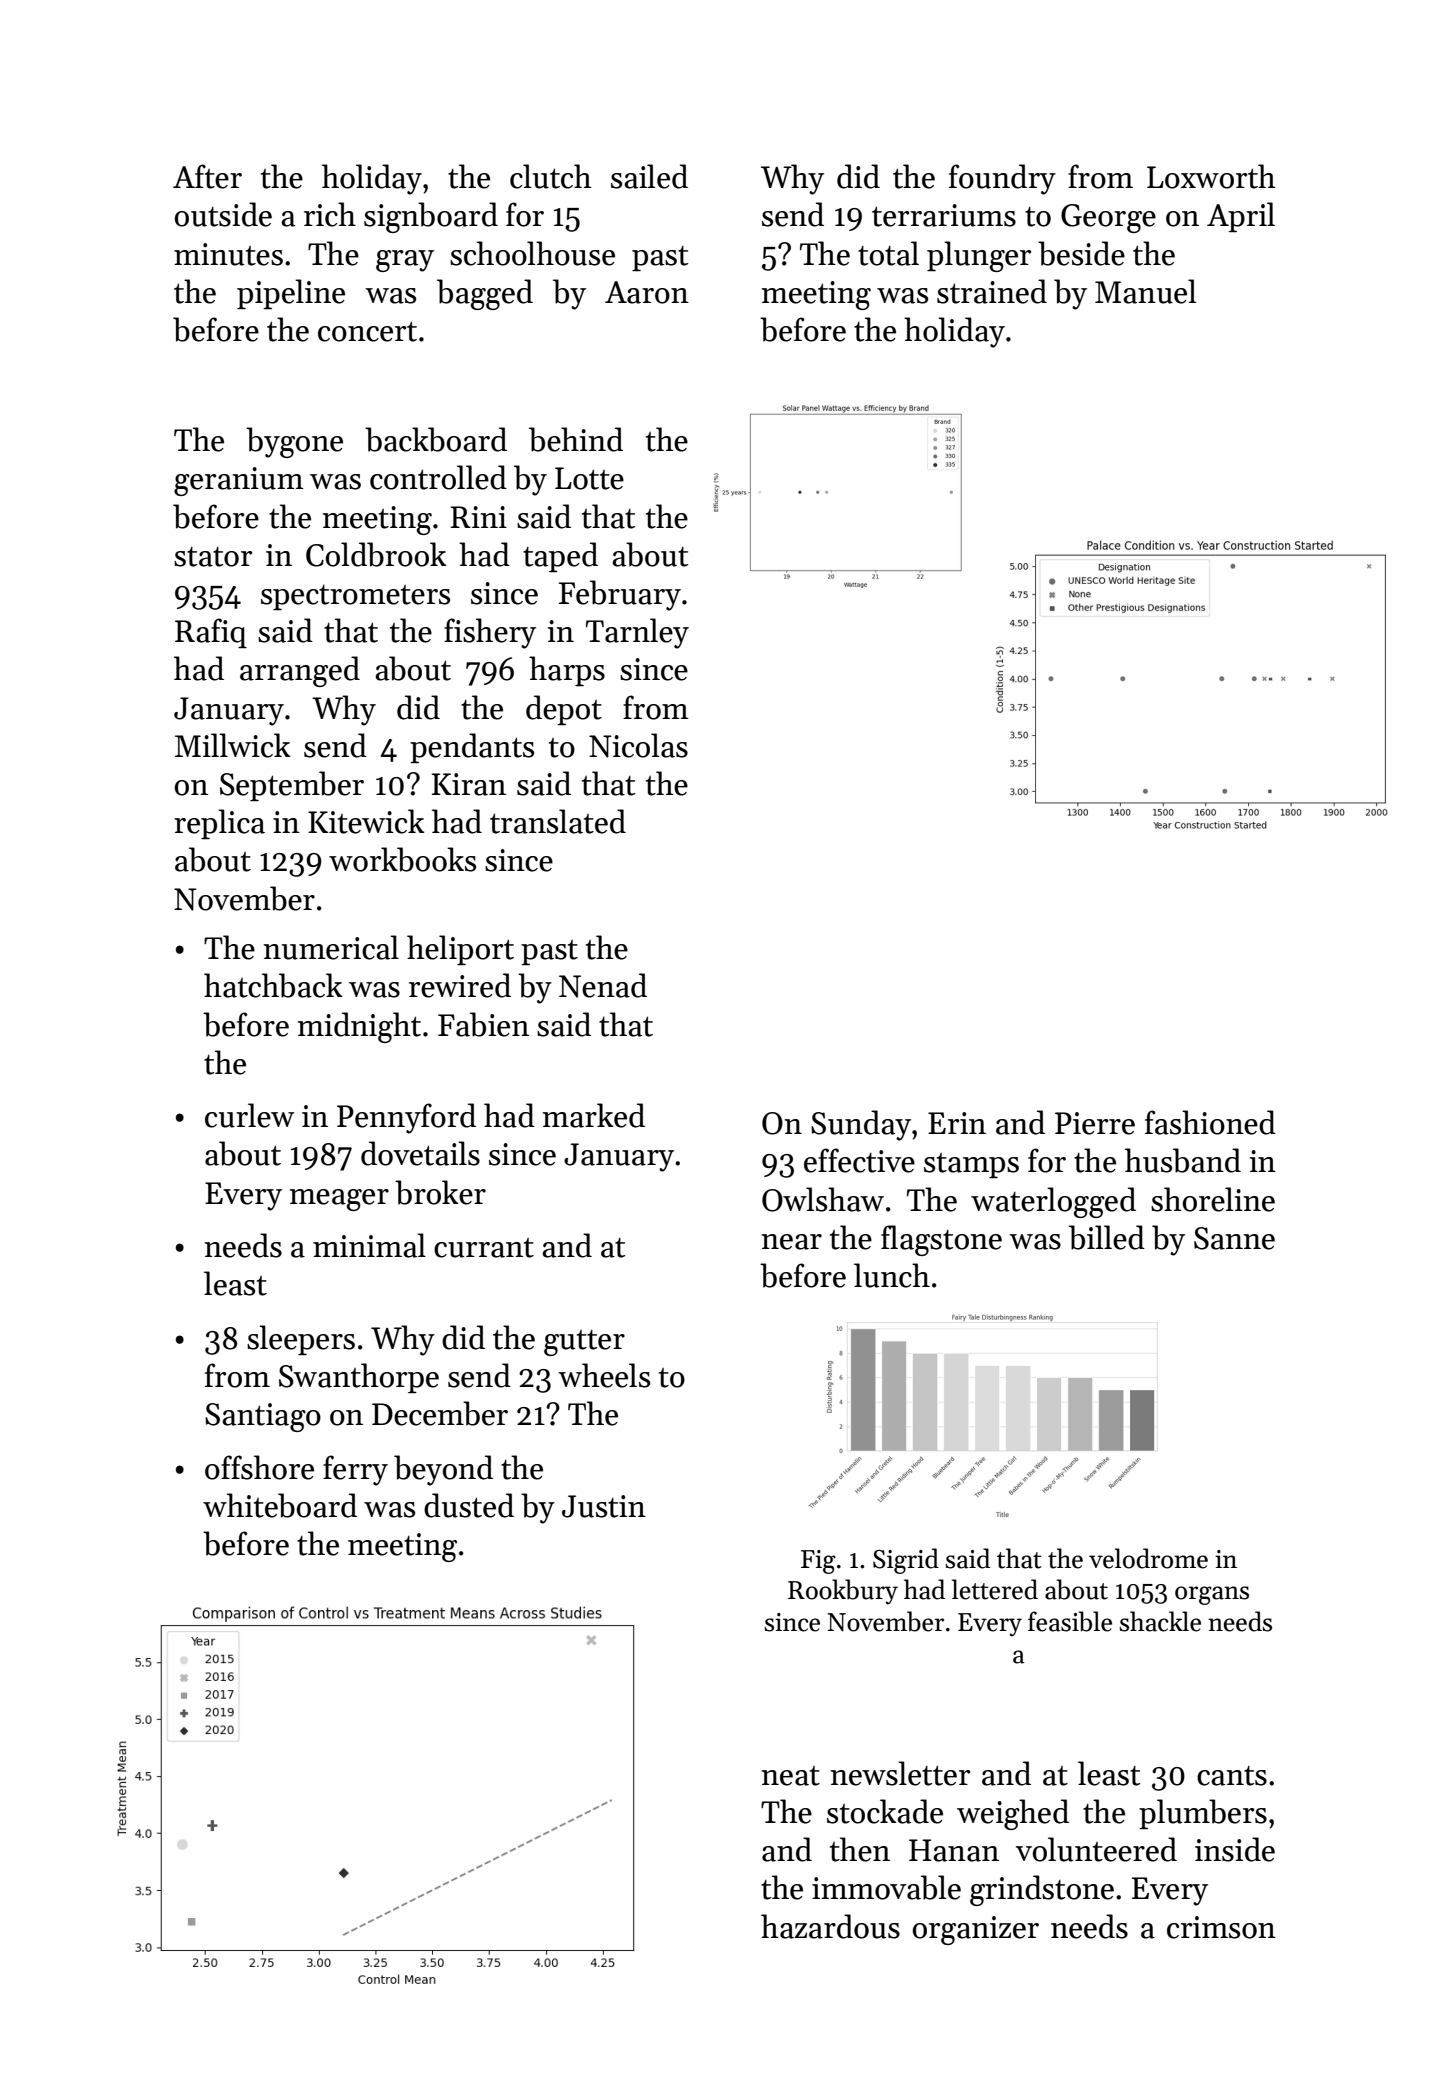 The image size is (1450, 2100). I want to click on crimson, so click(1221, 1927).
